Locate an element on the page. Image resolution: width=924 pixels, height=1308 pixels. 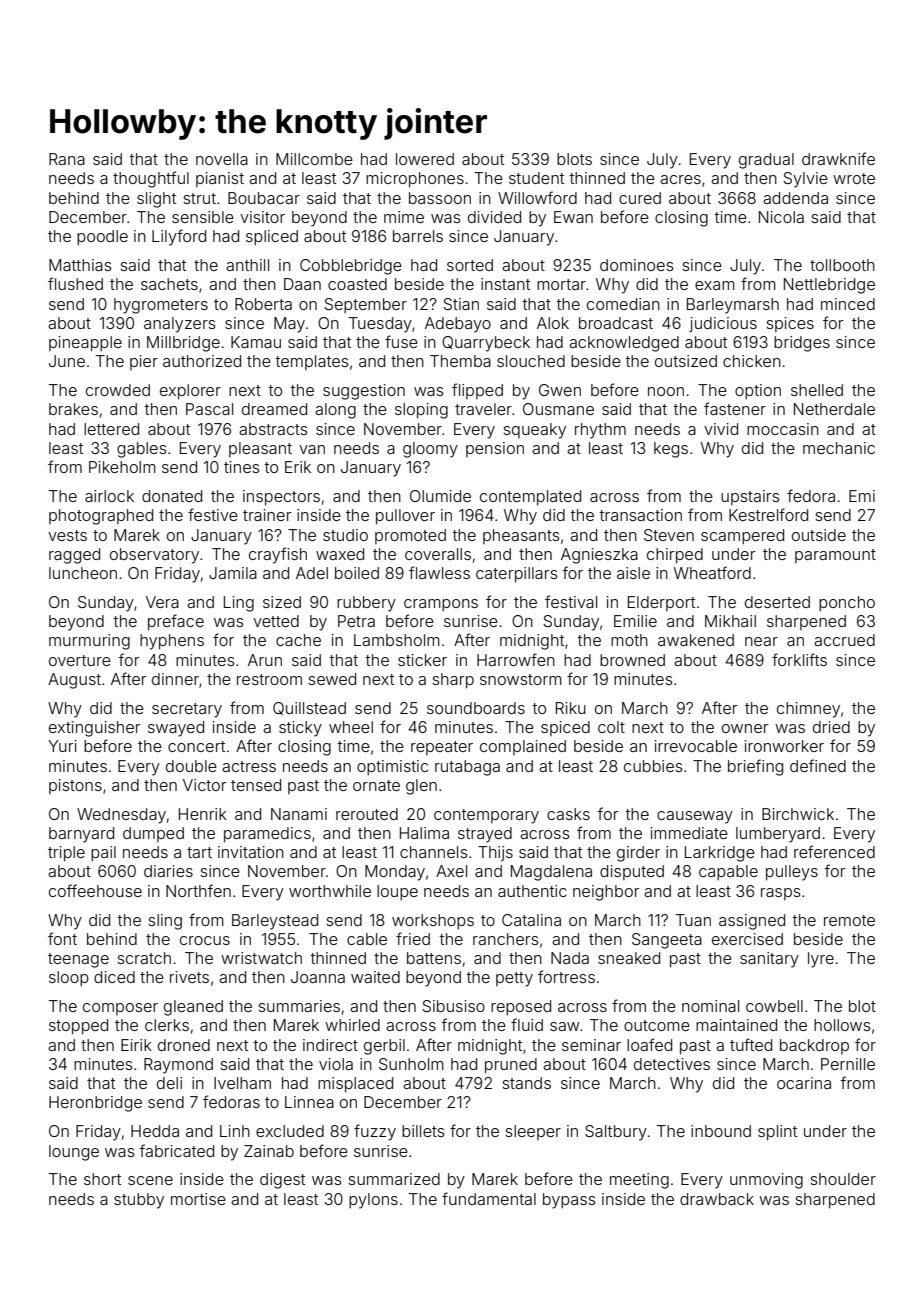
novella is located at coordinates (222, 159).
